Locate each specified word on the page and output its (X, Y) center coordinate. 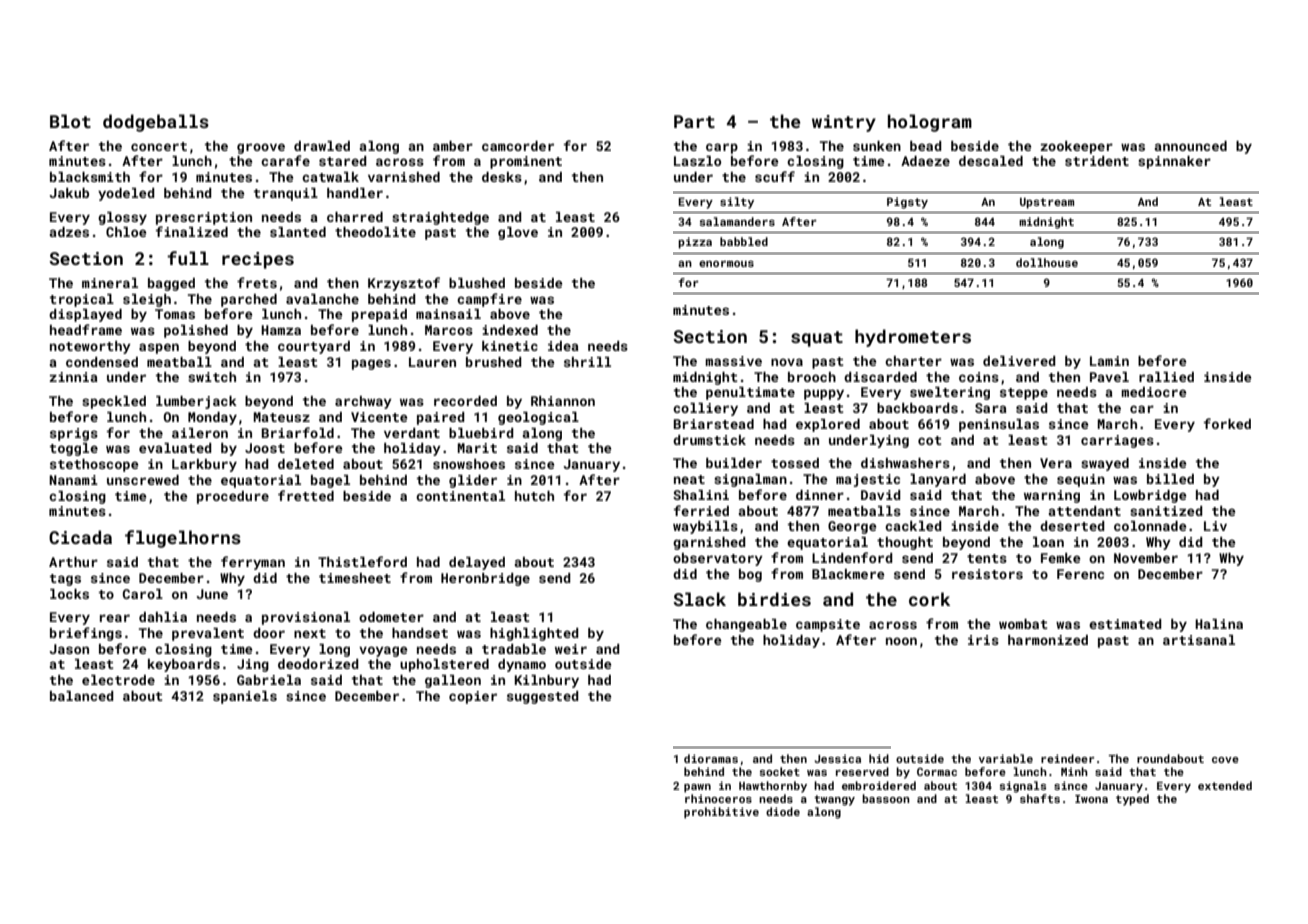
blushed (477, 283)
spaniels (245, 697)
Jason (69, 649)
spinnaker (1174, 162)
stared (343, 161)
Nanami (73, 480)
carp (722, 148)
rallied (1166, 377)
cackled (913, 526)
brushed (494, 362)
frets (257, 282)
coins (979, 377)
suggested (543, 697)
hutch (534, 496)
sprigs (74, 434)
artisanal (1199, 640)
